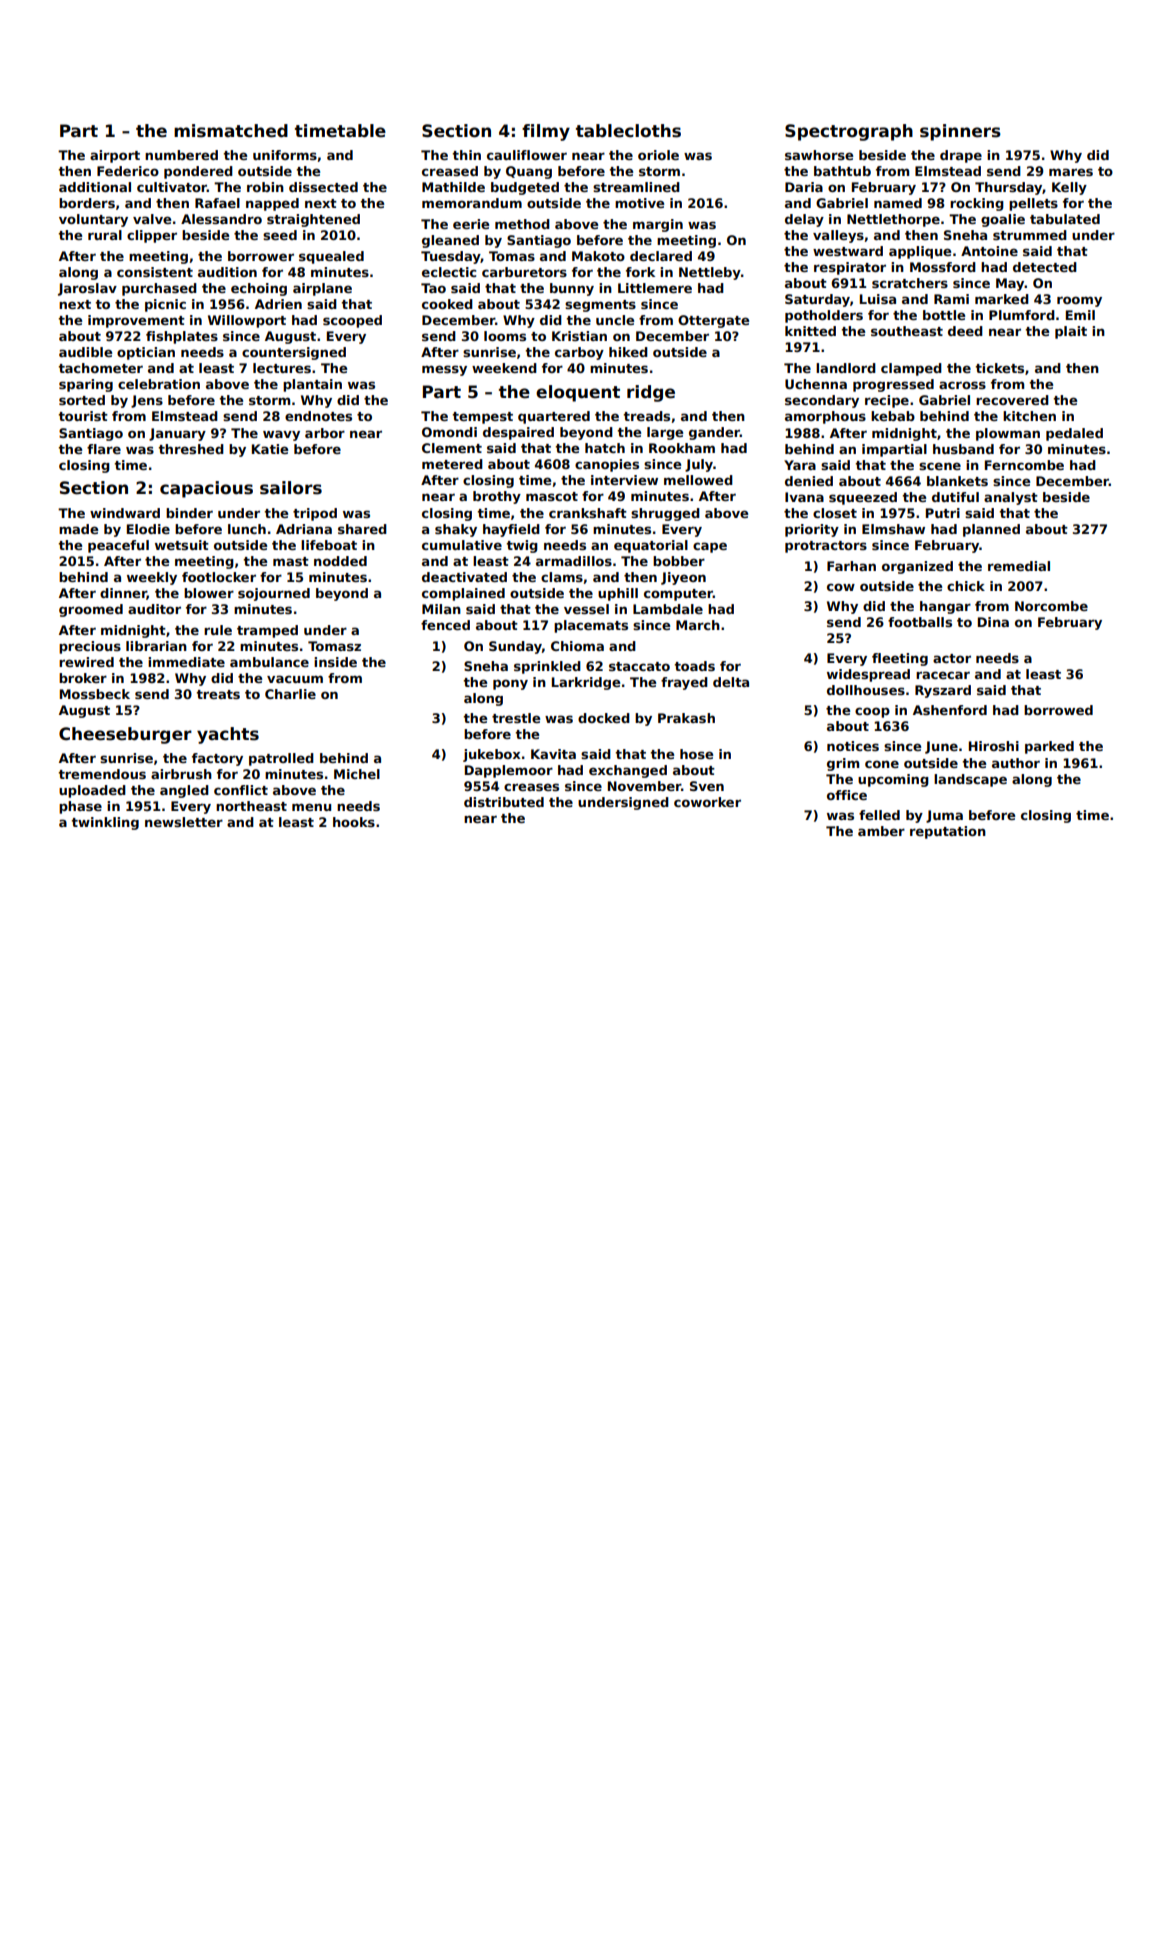 This document has width=1174, height=1934. I want to click on airbrush, so click(181, 774).
